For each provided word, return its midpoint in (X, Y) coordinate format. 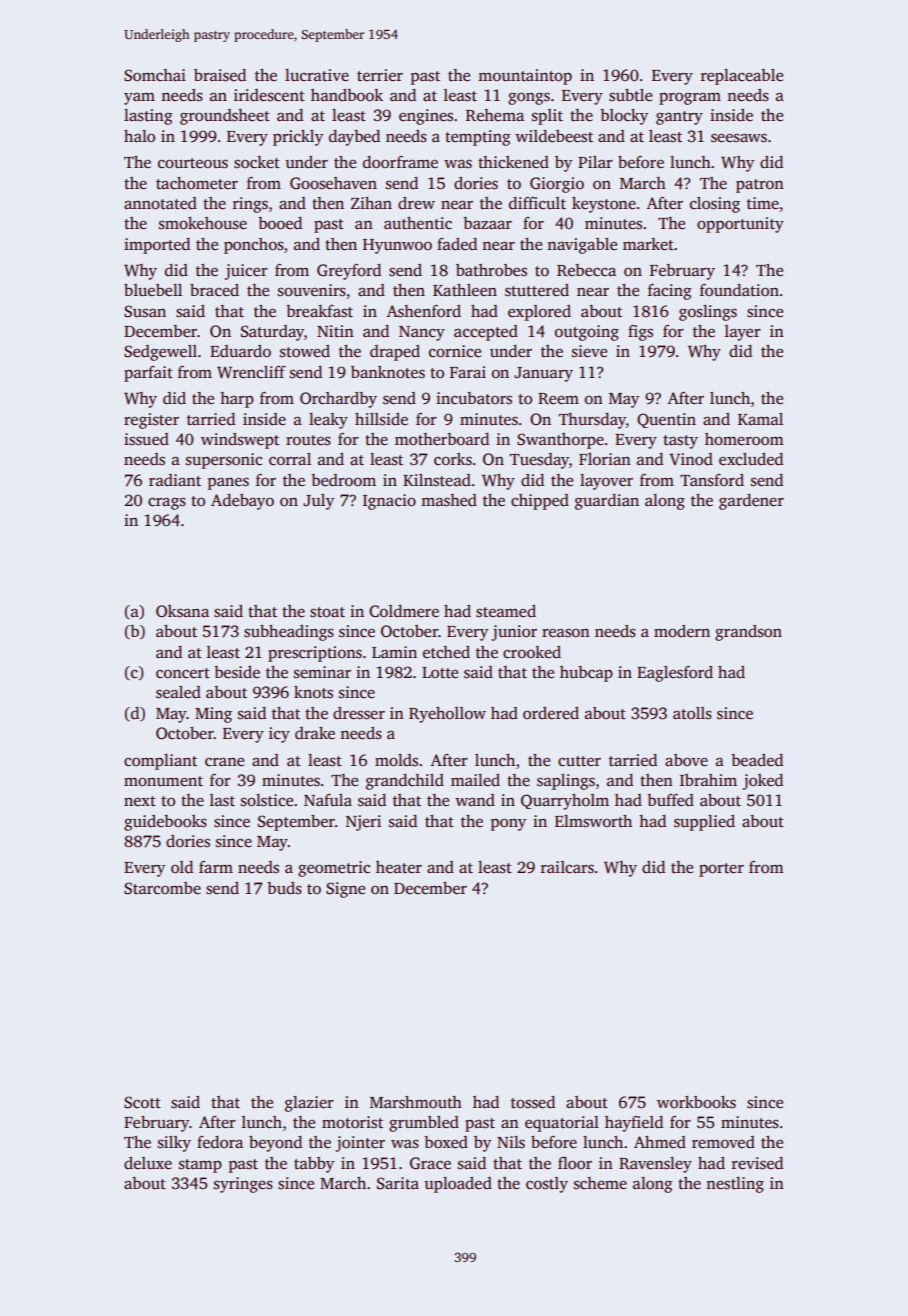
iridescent (269, 95)
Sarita (398, 1183)
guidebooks (165, 823)
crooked (532, 652)
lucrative (317, 75)
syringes (243, 1185)
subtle (630, 95)
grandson (748, 633)
